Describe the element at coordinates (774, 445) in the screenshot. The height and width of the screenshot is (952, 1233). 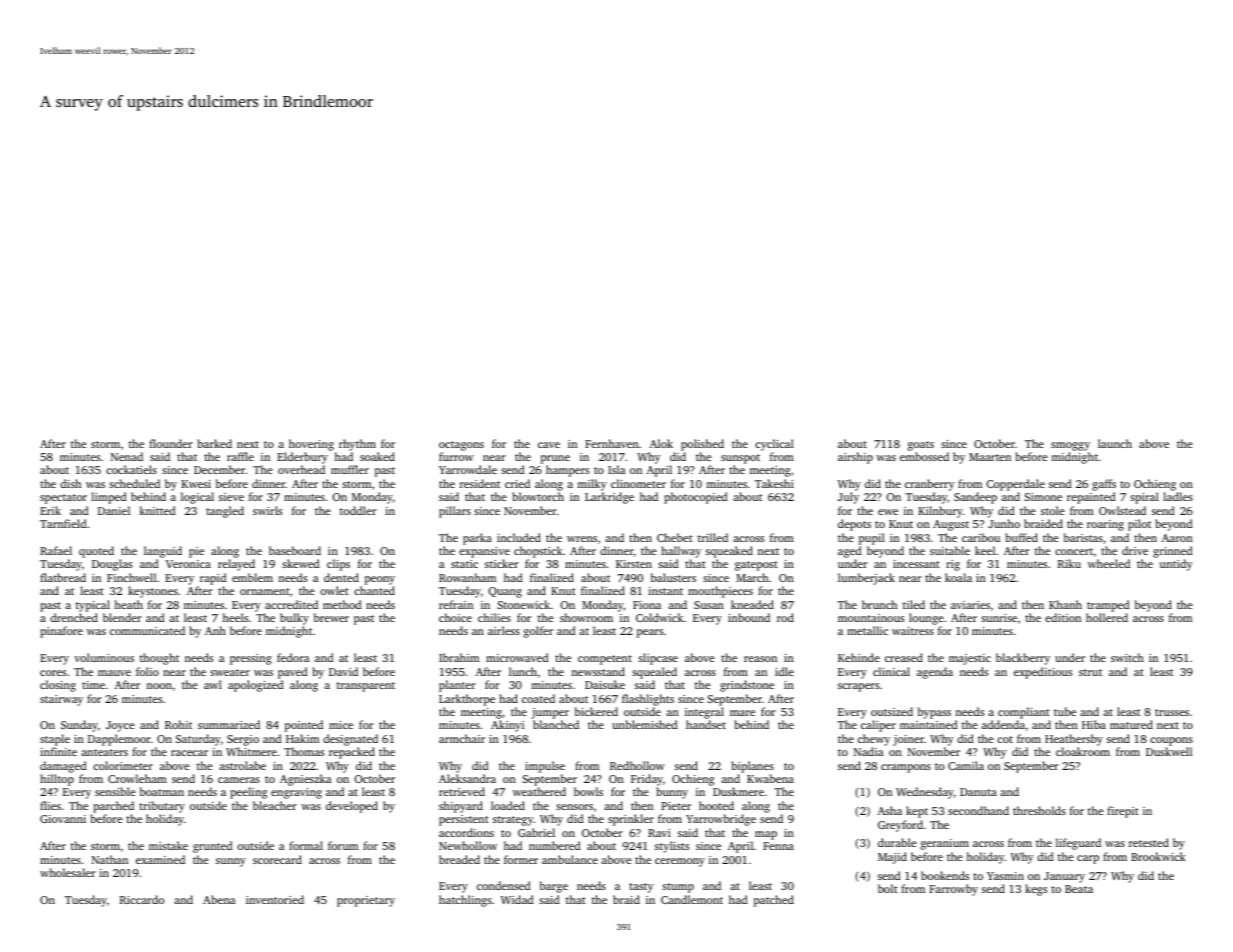
I see `cyclical` at that location.
